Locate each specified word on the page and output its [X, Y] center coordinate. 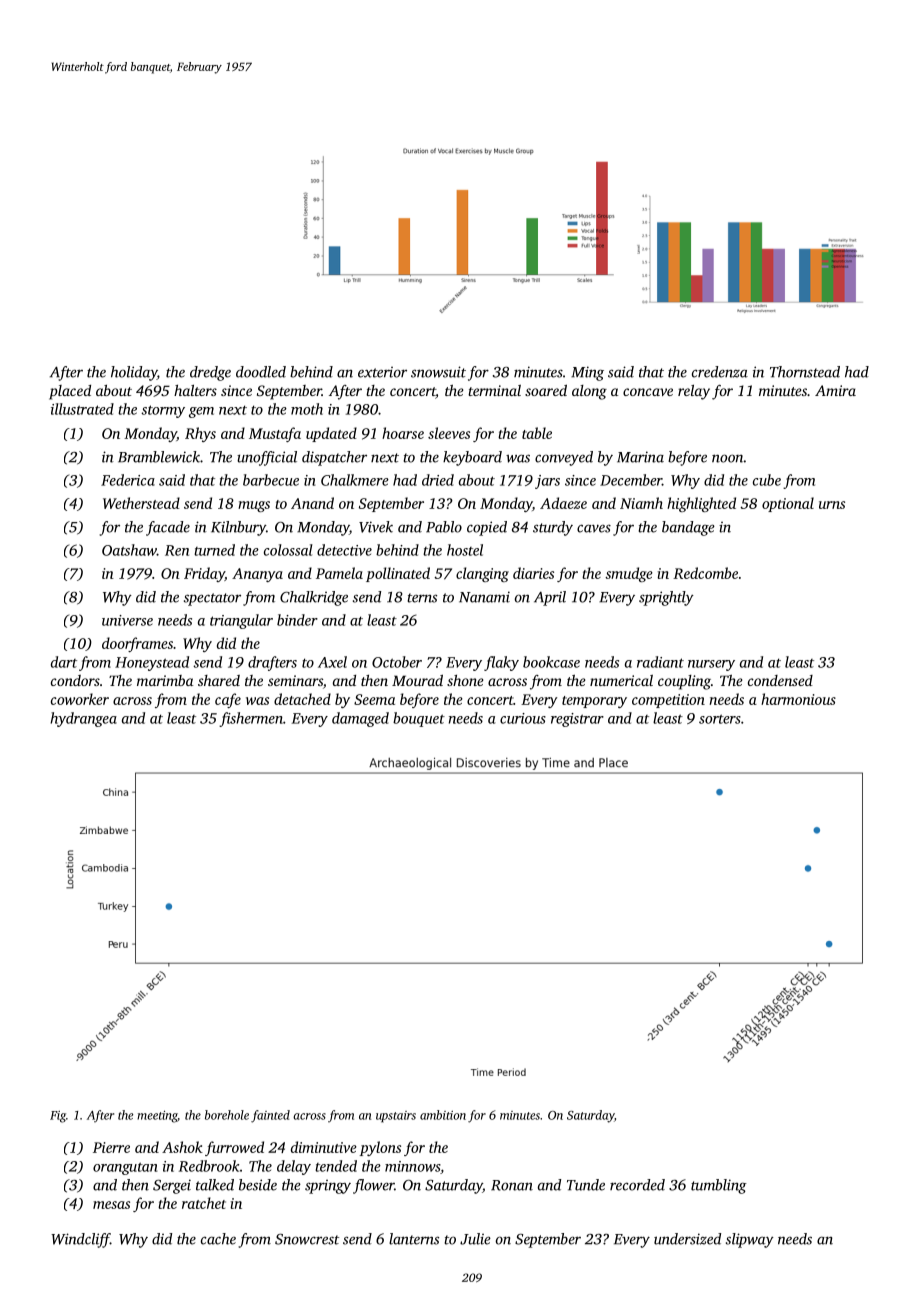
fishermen [251, 719]
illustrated [82, 409]
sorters [720, 719]
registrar [577, 720]
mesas [111, 1205]
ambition [443, 1115]
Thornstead [805, 372]
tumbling [719, 1186]
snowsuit [438, 372]
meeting [157, 1117]
